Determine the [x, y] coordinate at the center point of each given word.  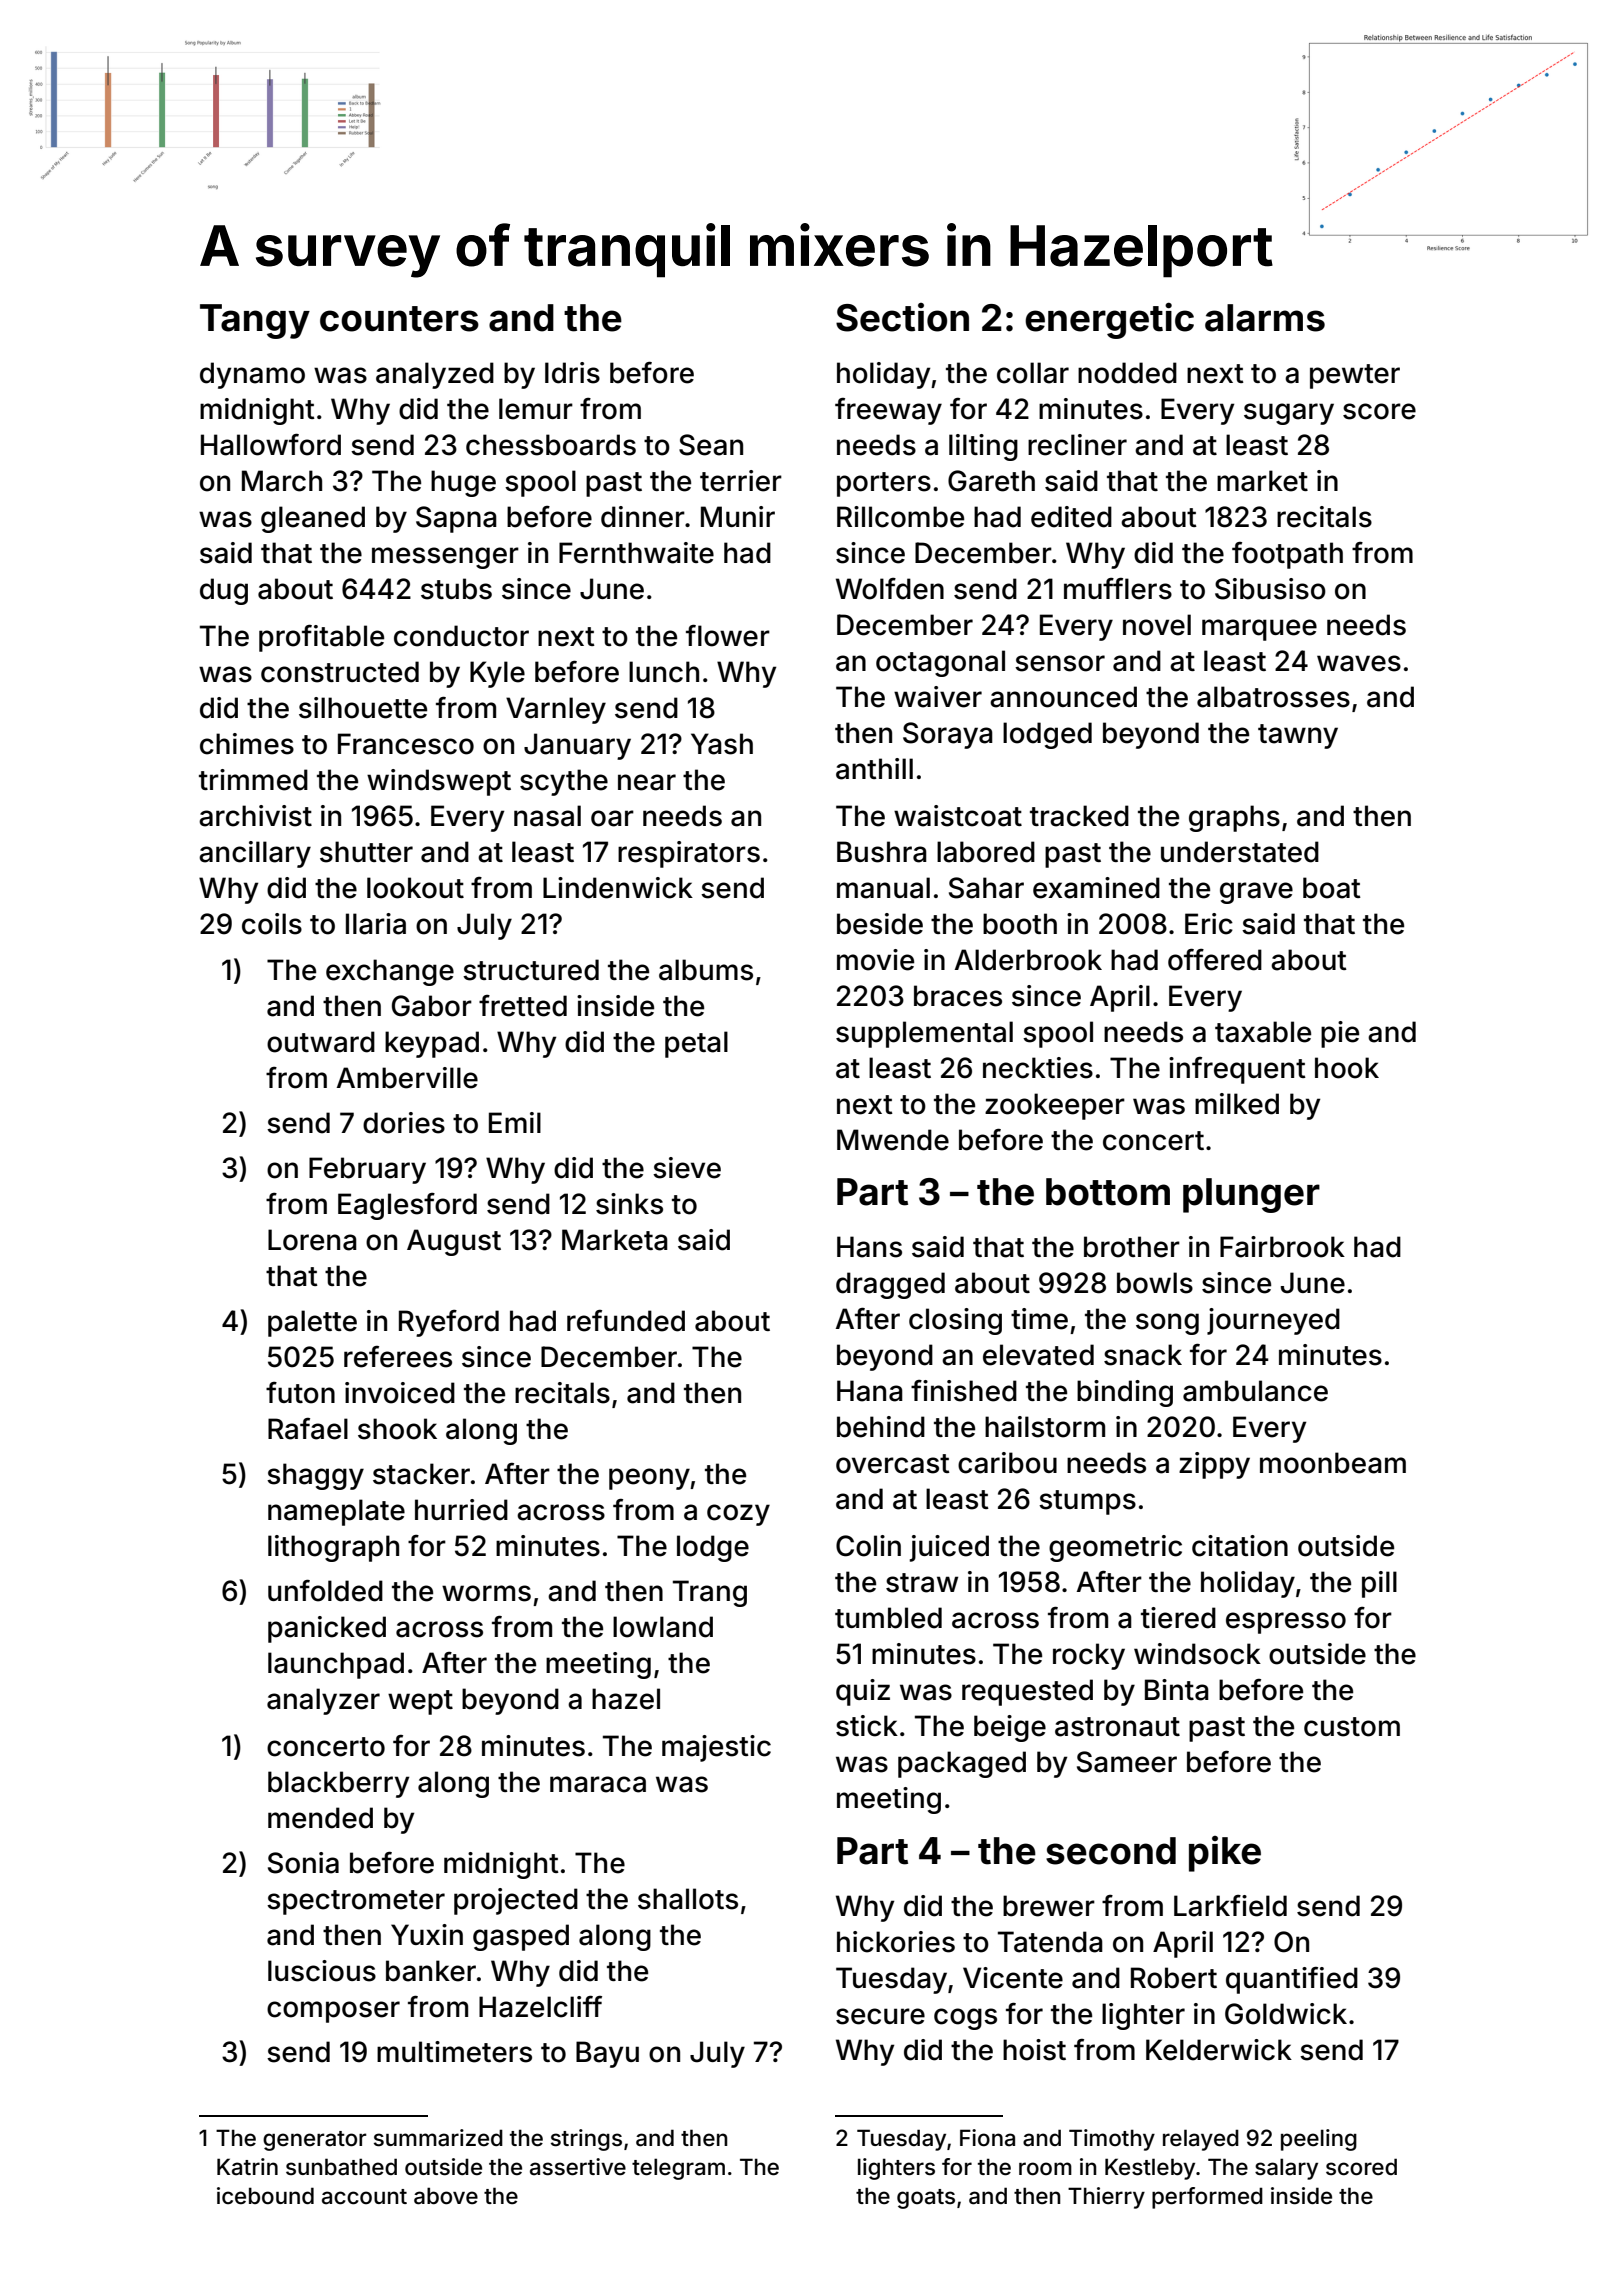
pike [1225, 1854]
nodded [1127, 373]
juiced [949, 1548]
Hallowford [271, 444]
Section [902, 317]
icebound [265, 2196]
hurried [461, 1510]
